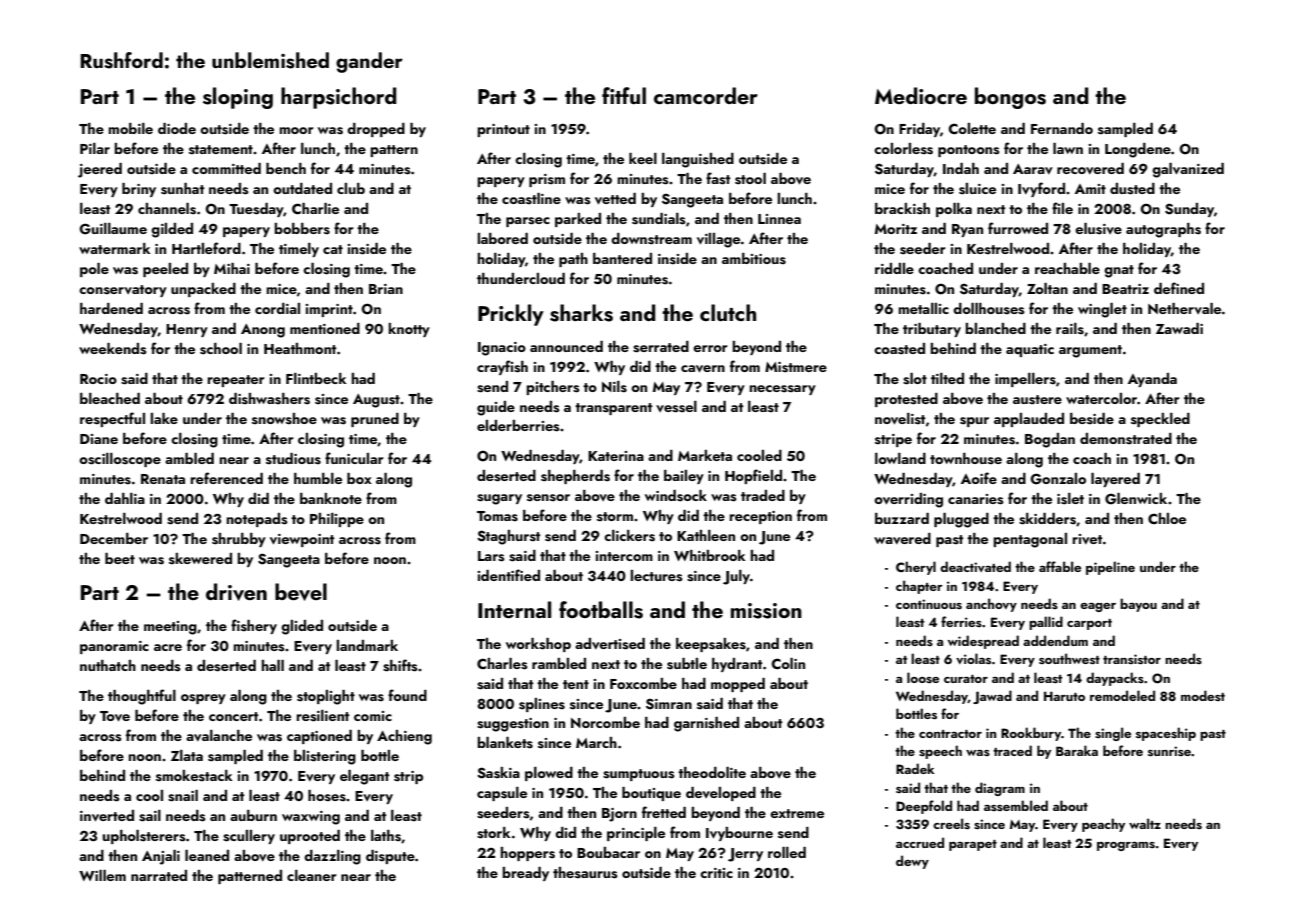 Image resolution: width=1308 pixels, height=924 pixels. I want to click on moor, so click(296, 130).
